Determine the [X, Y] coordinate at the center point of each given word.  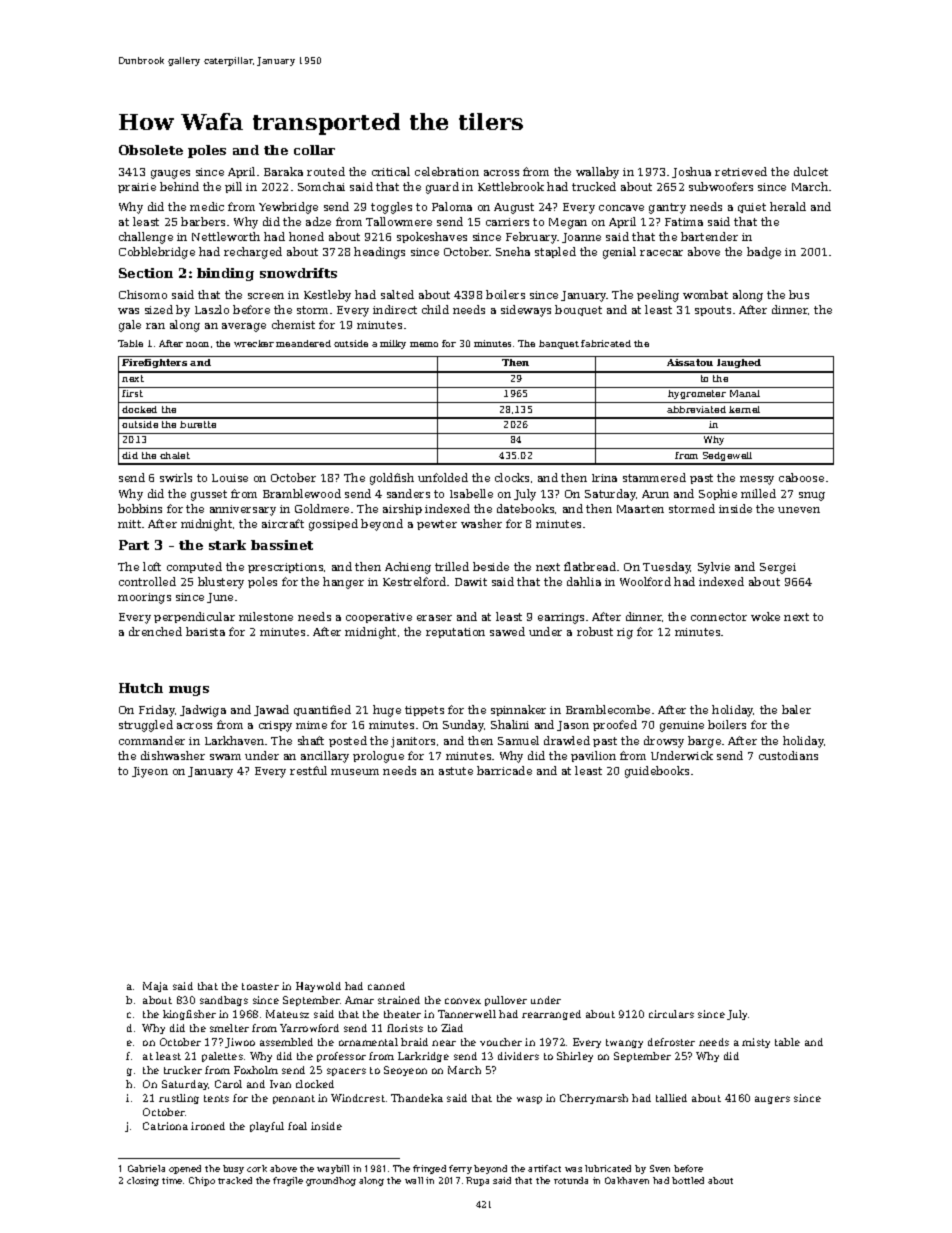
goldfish [392, 479]
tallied [671, 1098]
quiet [752, 208]
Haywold [318, 987]
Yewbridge [288, 208]
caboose [801, 477]
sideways [526, 311]
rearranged [551, 1015]
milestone [266, 616]
